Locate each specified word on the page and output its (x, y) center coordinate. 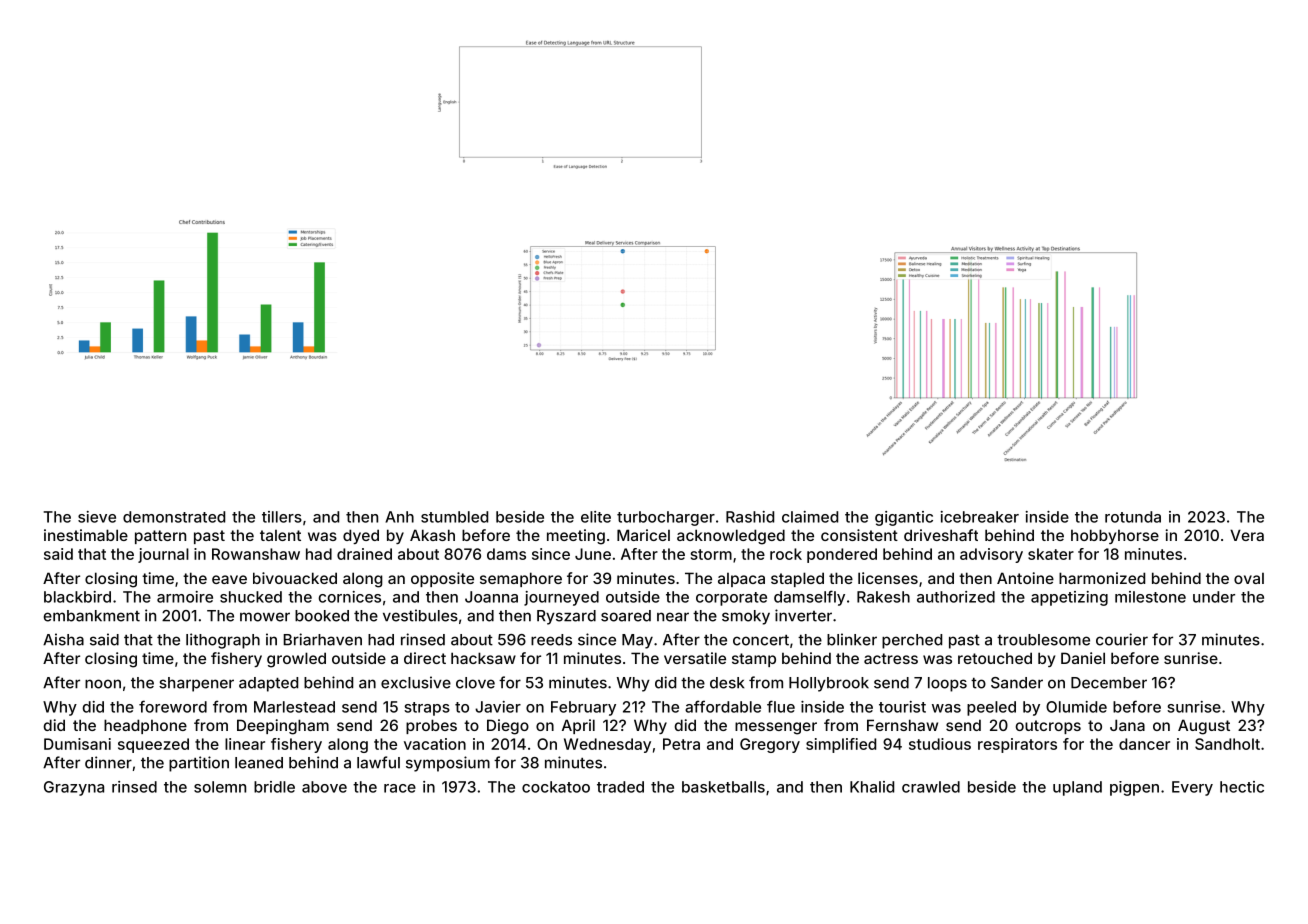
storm (711, 554)
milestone (1150, 597)
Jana (1127, 725)
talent (280, 535)
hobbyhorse (1115, 536)
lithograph (223, 641)
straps (427, 709)
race (400, 788)
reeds (551, 640)
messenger (776, 728)
